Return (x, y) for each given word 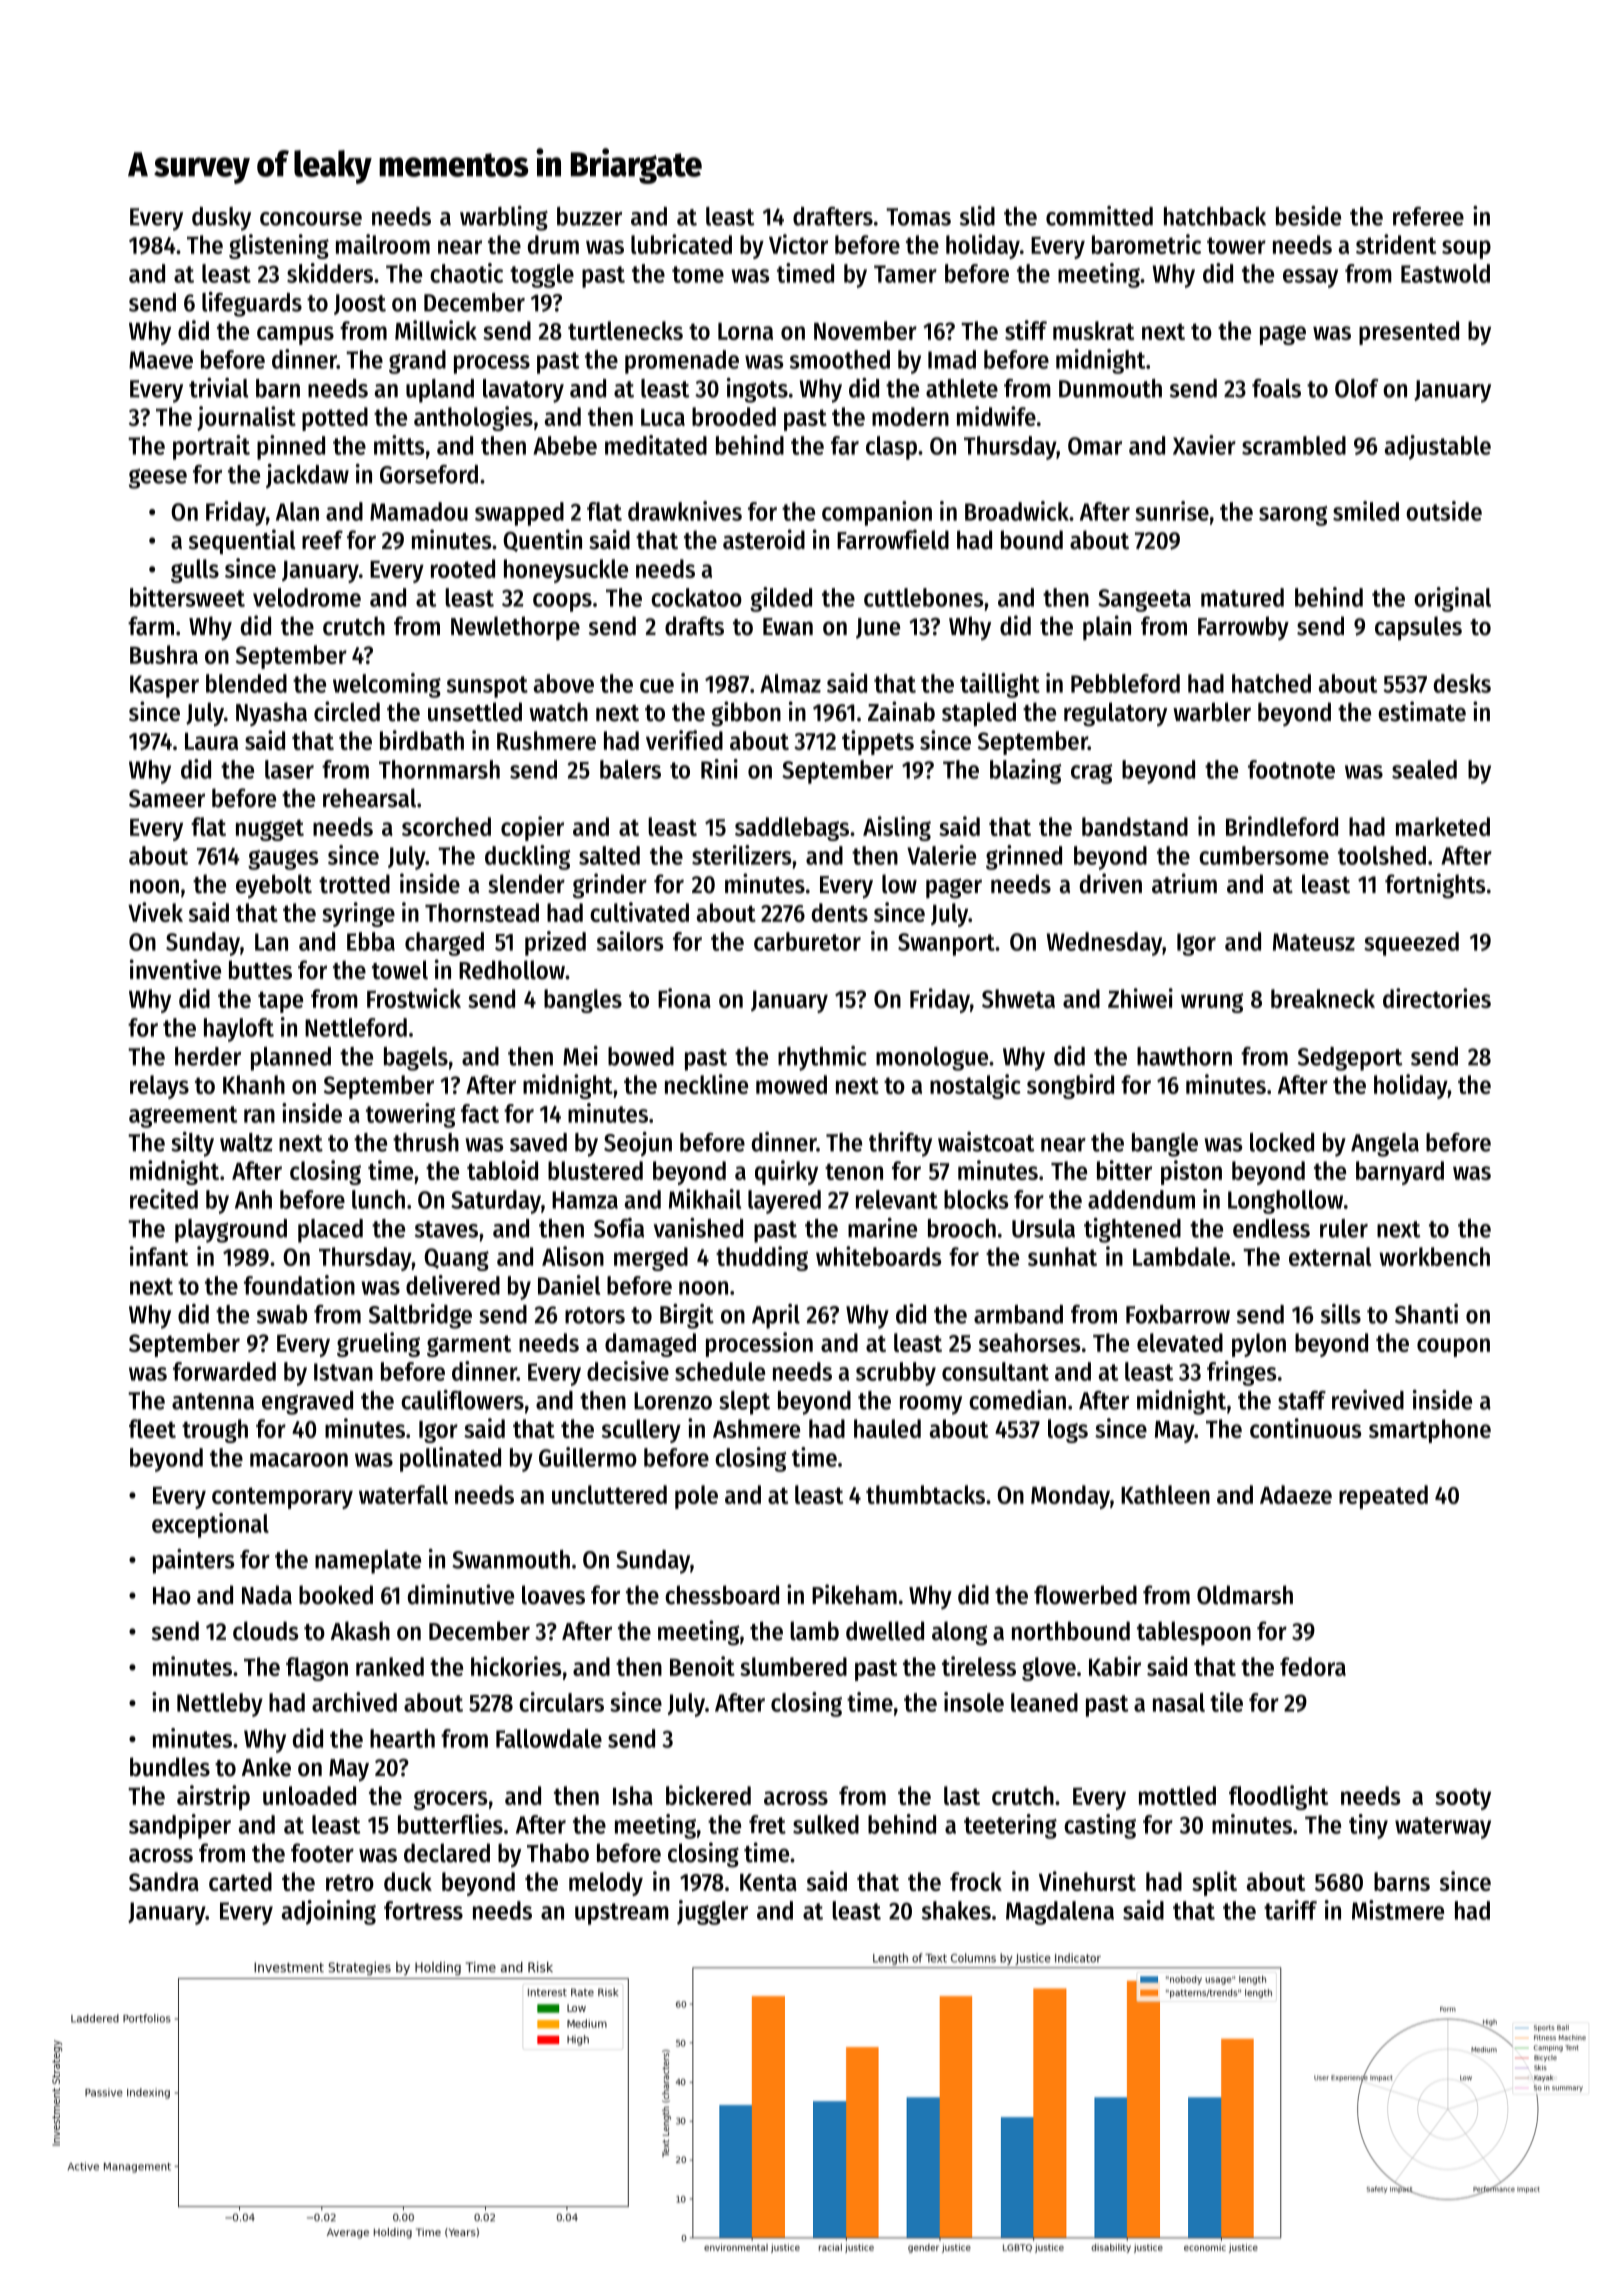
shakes (956, 1910)
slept (744, 1403)
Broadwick (1017, 511)
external (1330, 1256)
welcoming (387, 685)
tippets (878, 742)
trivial (218, 388)
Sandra (164, 1881)
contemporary (282, 1498)
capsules (1418, 628)
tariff (1290, 1910)
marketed (1443, 826)
